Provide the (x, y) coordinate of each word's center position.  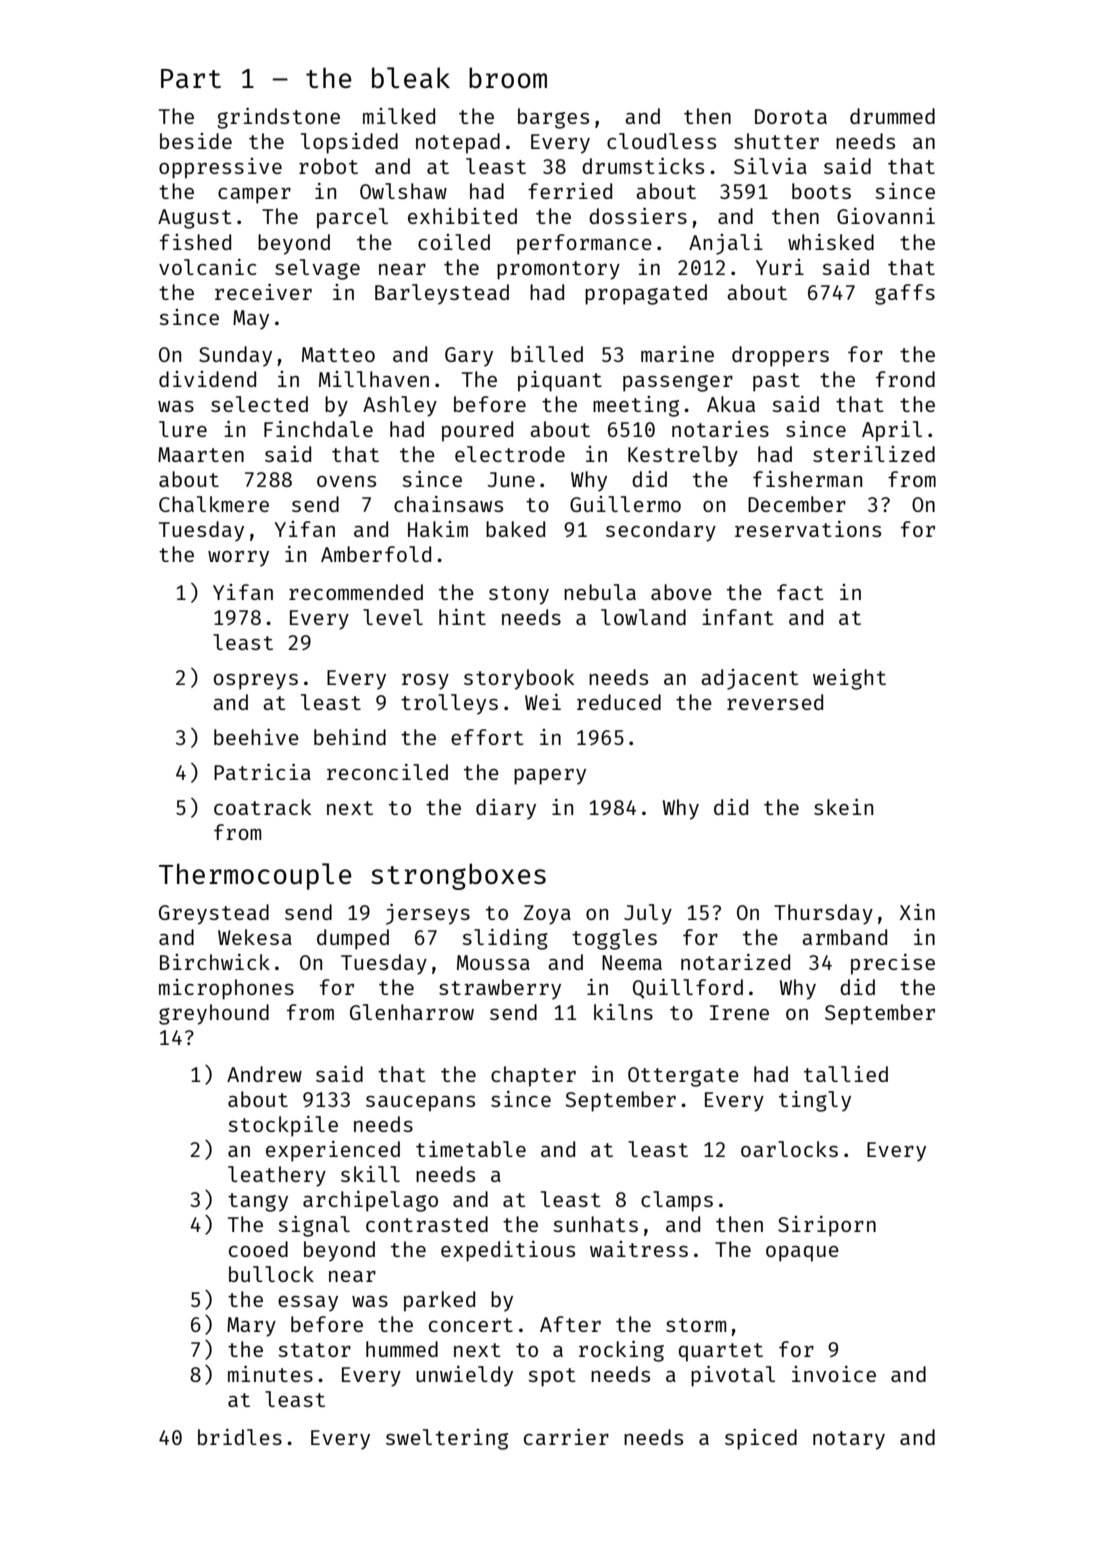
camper (254, 196)
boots (821, 191)
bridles (240, 1437)
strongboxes (458, 876)
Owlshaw (403, 191)
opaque (802, 1254)
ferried (570, 191)
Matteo (338, 354)
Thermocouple (255, 876)
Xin (917, 912)
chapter (533, 1076)
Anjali (726, 244)
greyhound (214, 1014)
